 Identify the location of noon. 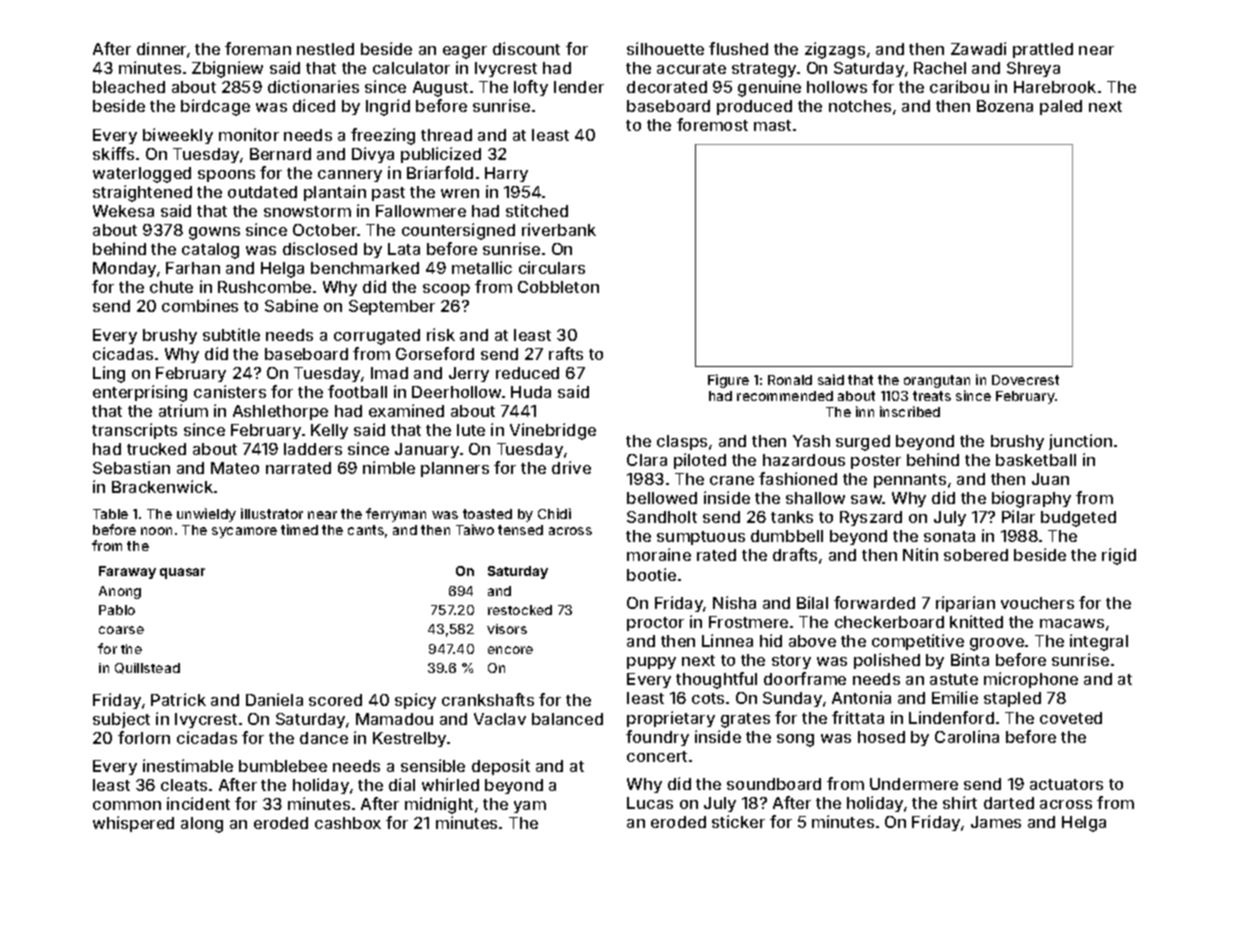
(156, 531).
